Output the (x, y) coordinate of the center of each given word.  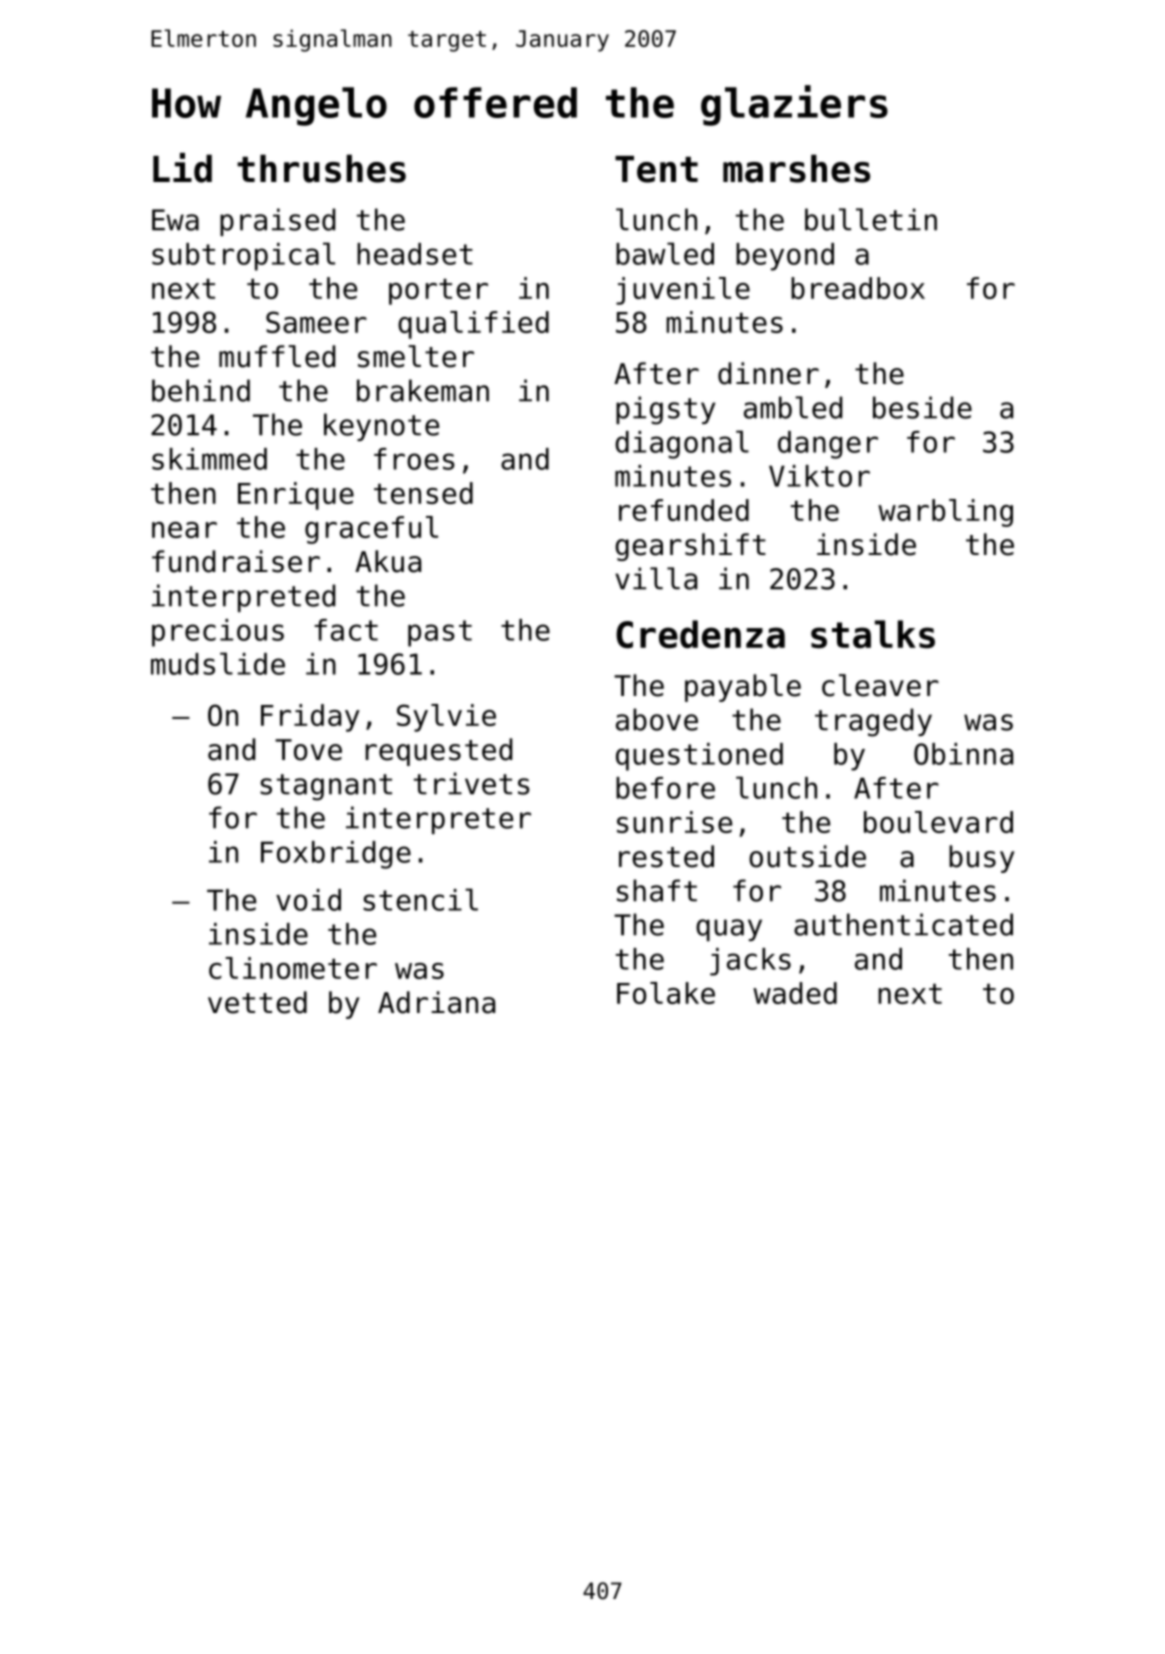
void (308, 900)
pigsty (665, 410)
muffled (277, 356)
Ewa (175, 220)
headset (415, 254)
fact (346, 630)
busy (981, 859)
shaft (657, 890)
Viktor (819, 476)
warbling (945, 513)
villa (656, 578)
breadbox (858, 288)
